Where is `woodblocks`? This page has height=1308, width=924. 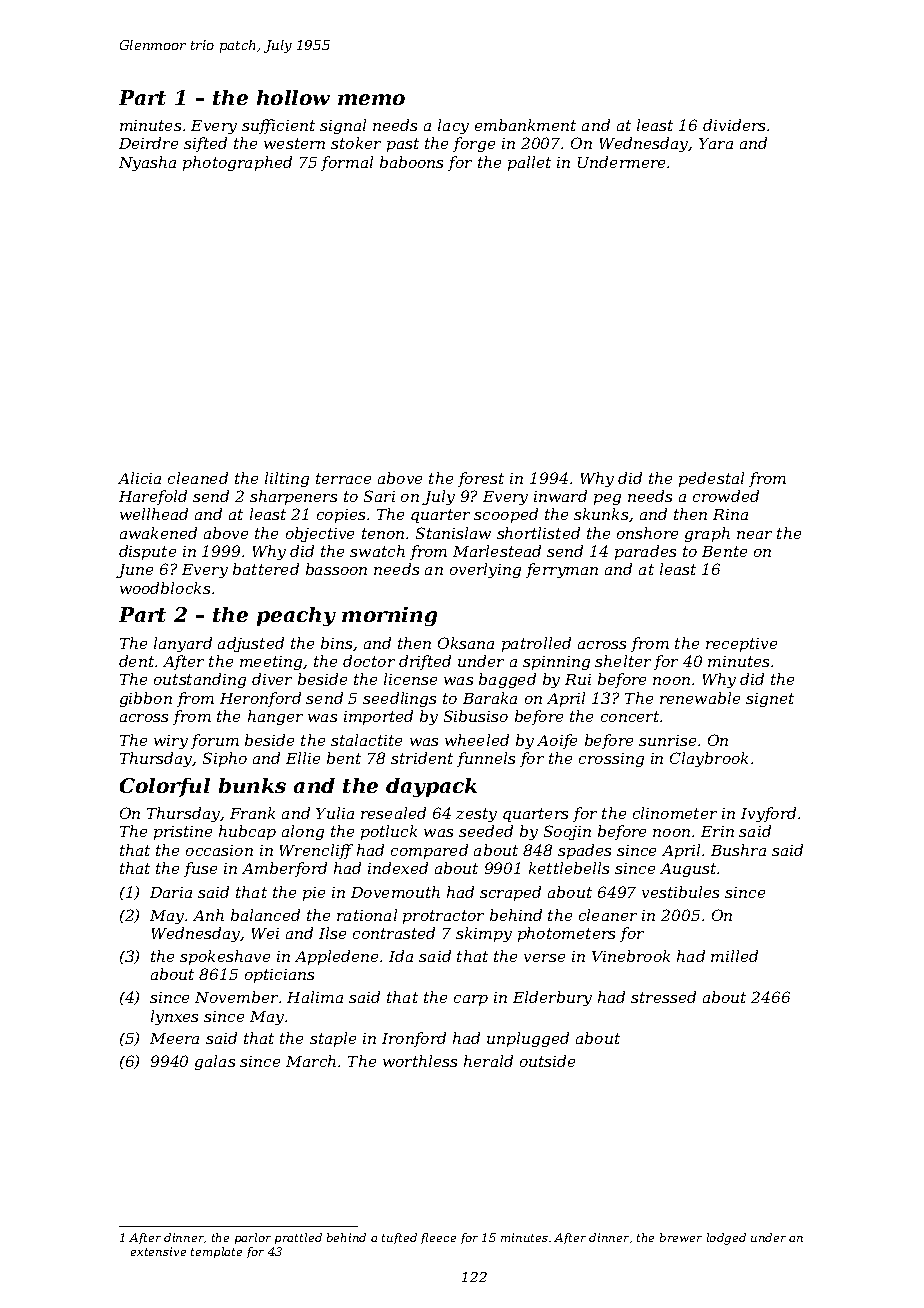 woodblocks is located at coordinates (165, 588).
